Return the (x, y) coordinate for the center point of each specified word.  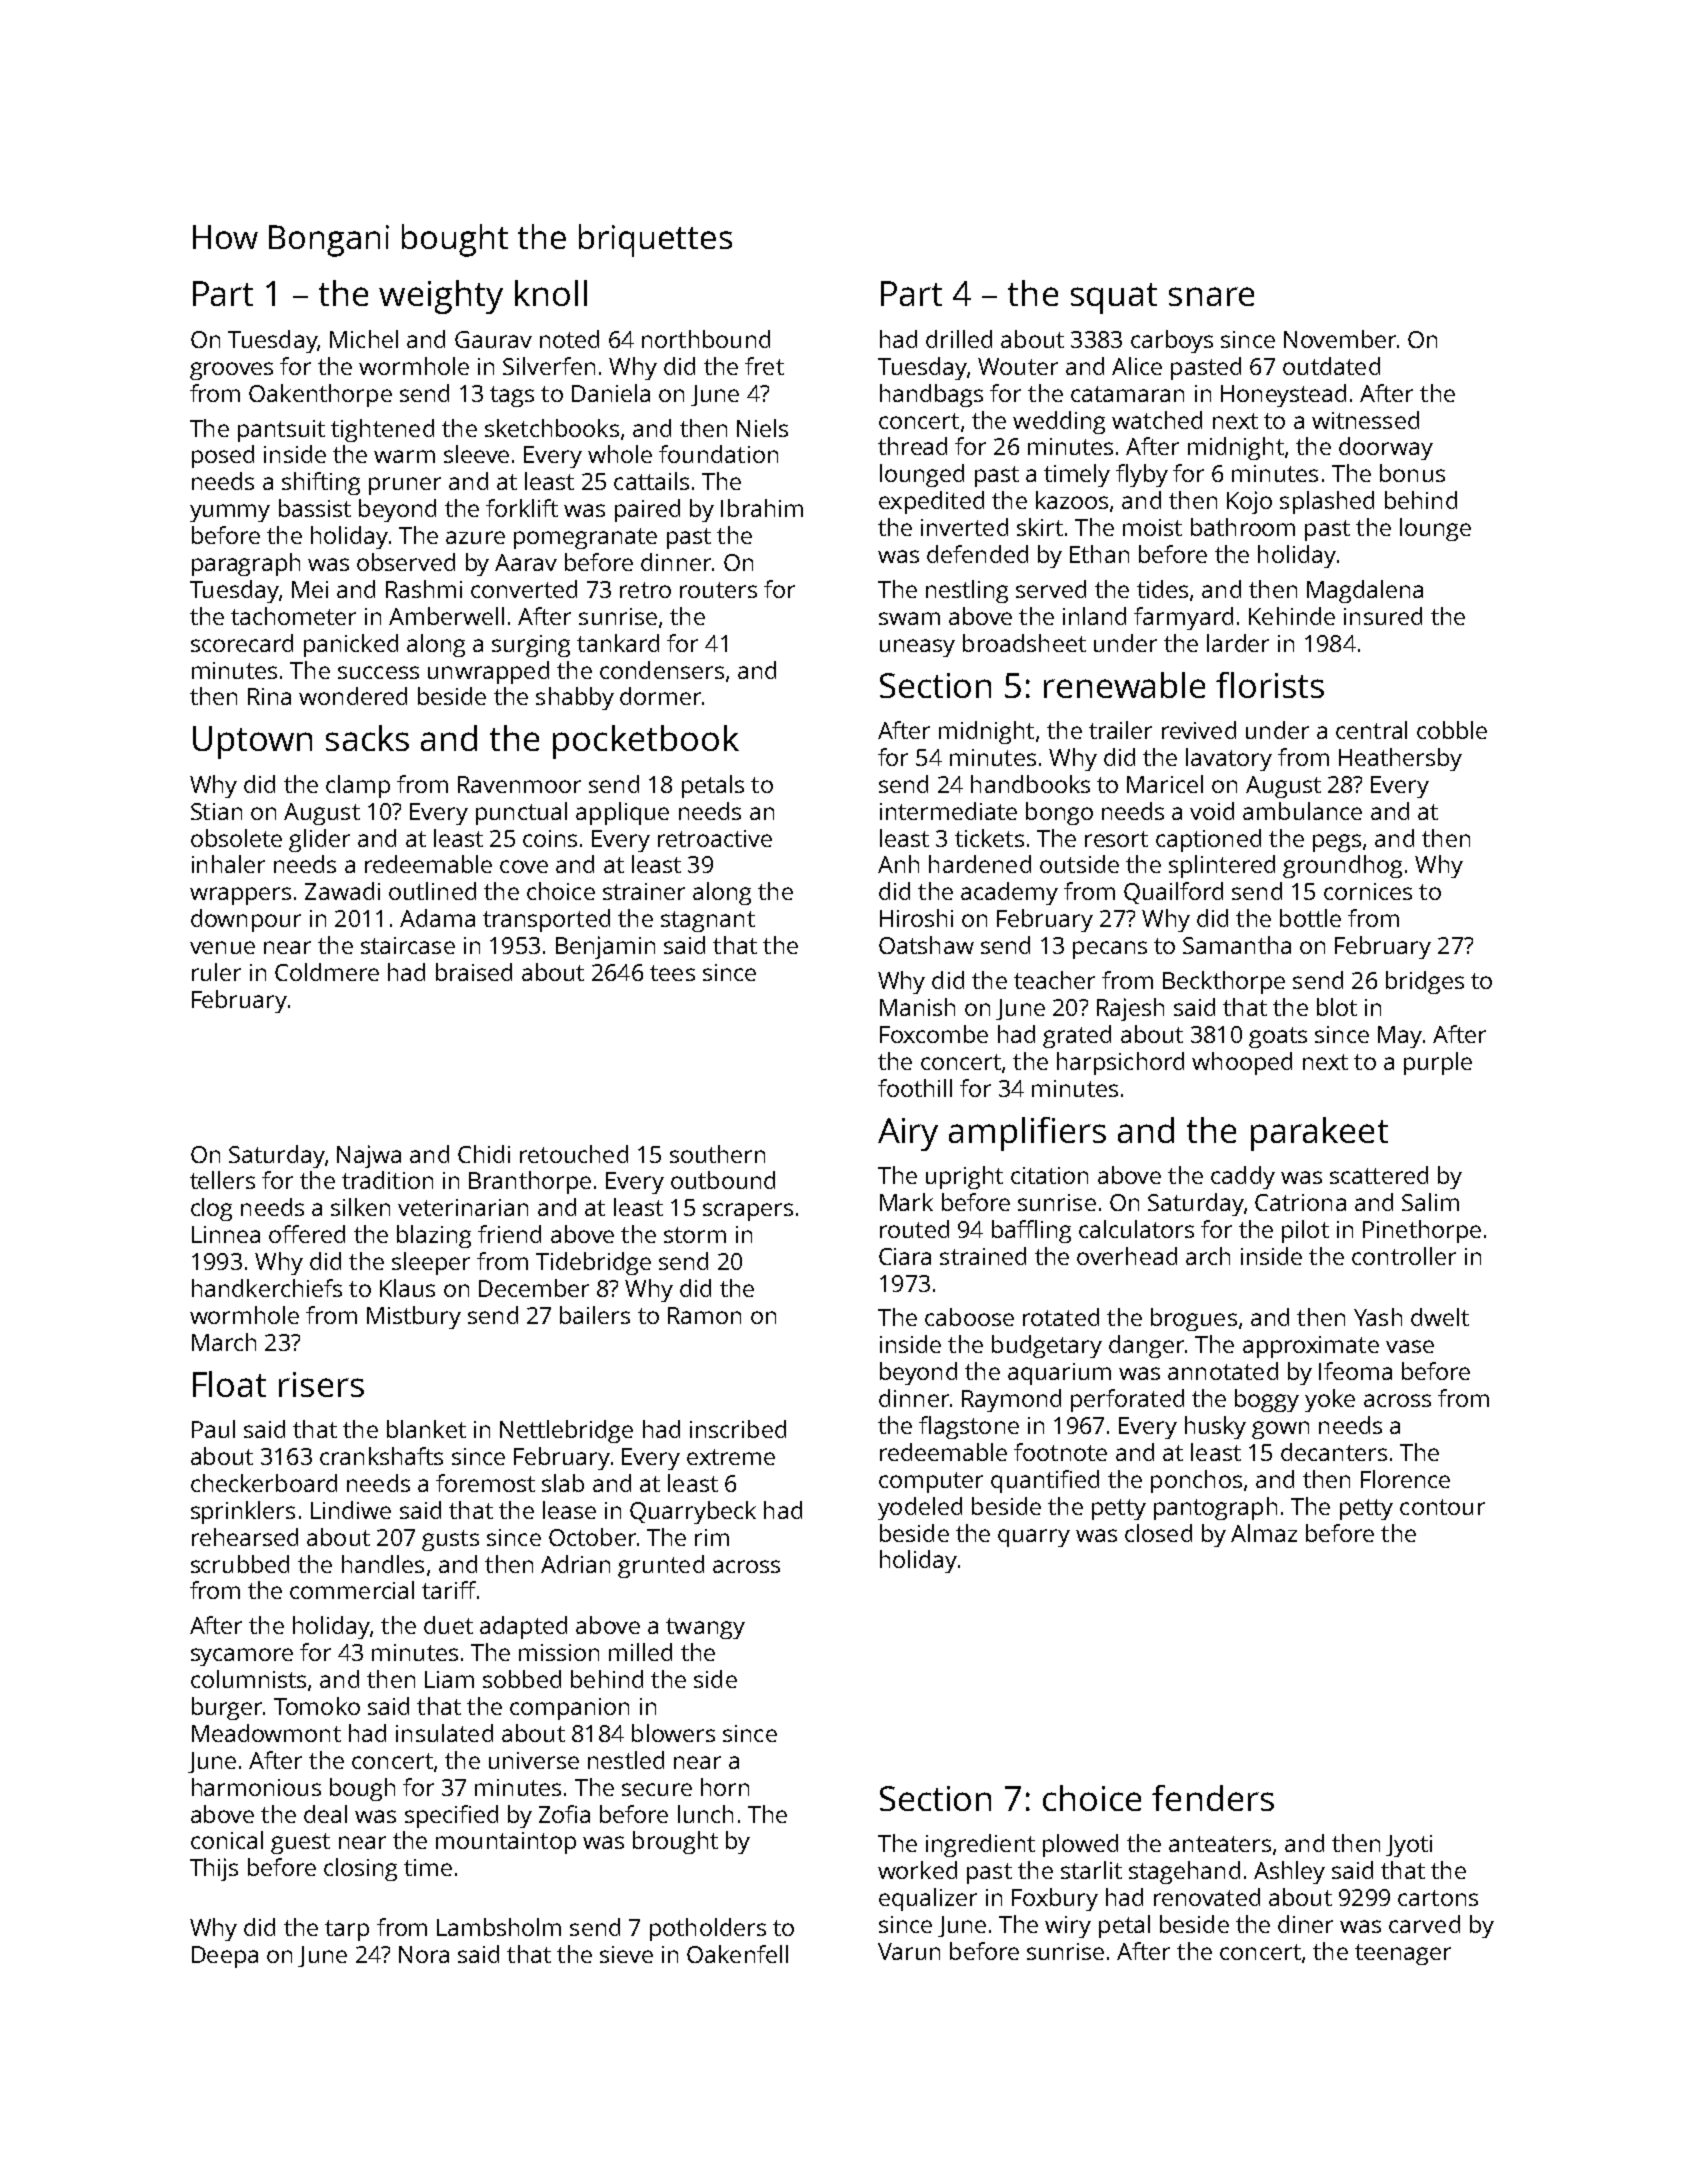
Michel (364, 339)
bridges (1425, 982)
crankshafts (381, 1456)
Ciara (905, 1256)
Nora (424, 1954)
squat (1114, 298)
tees (672, 973)
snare (1211, 296)
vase (1410, 1346)
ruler (216, 972)
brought (675, 1842)
